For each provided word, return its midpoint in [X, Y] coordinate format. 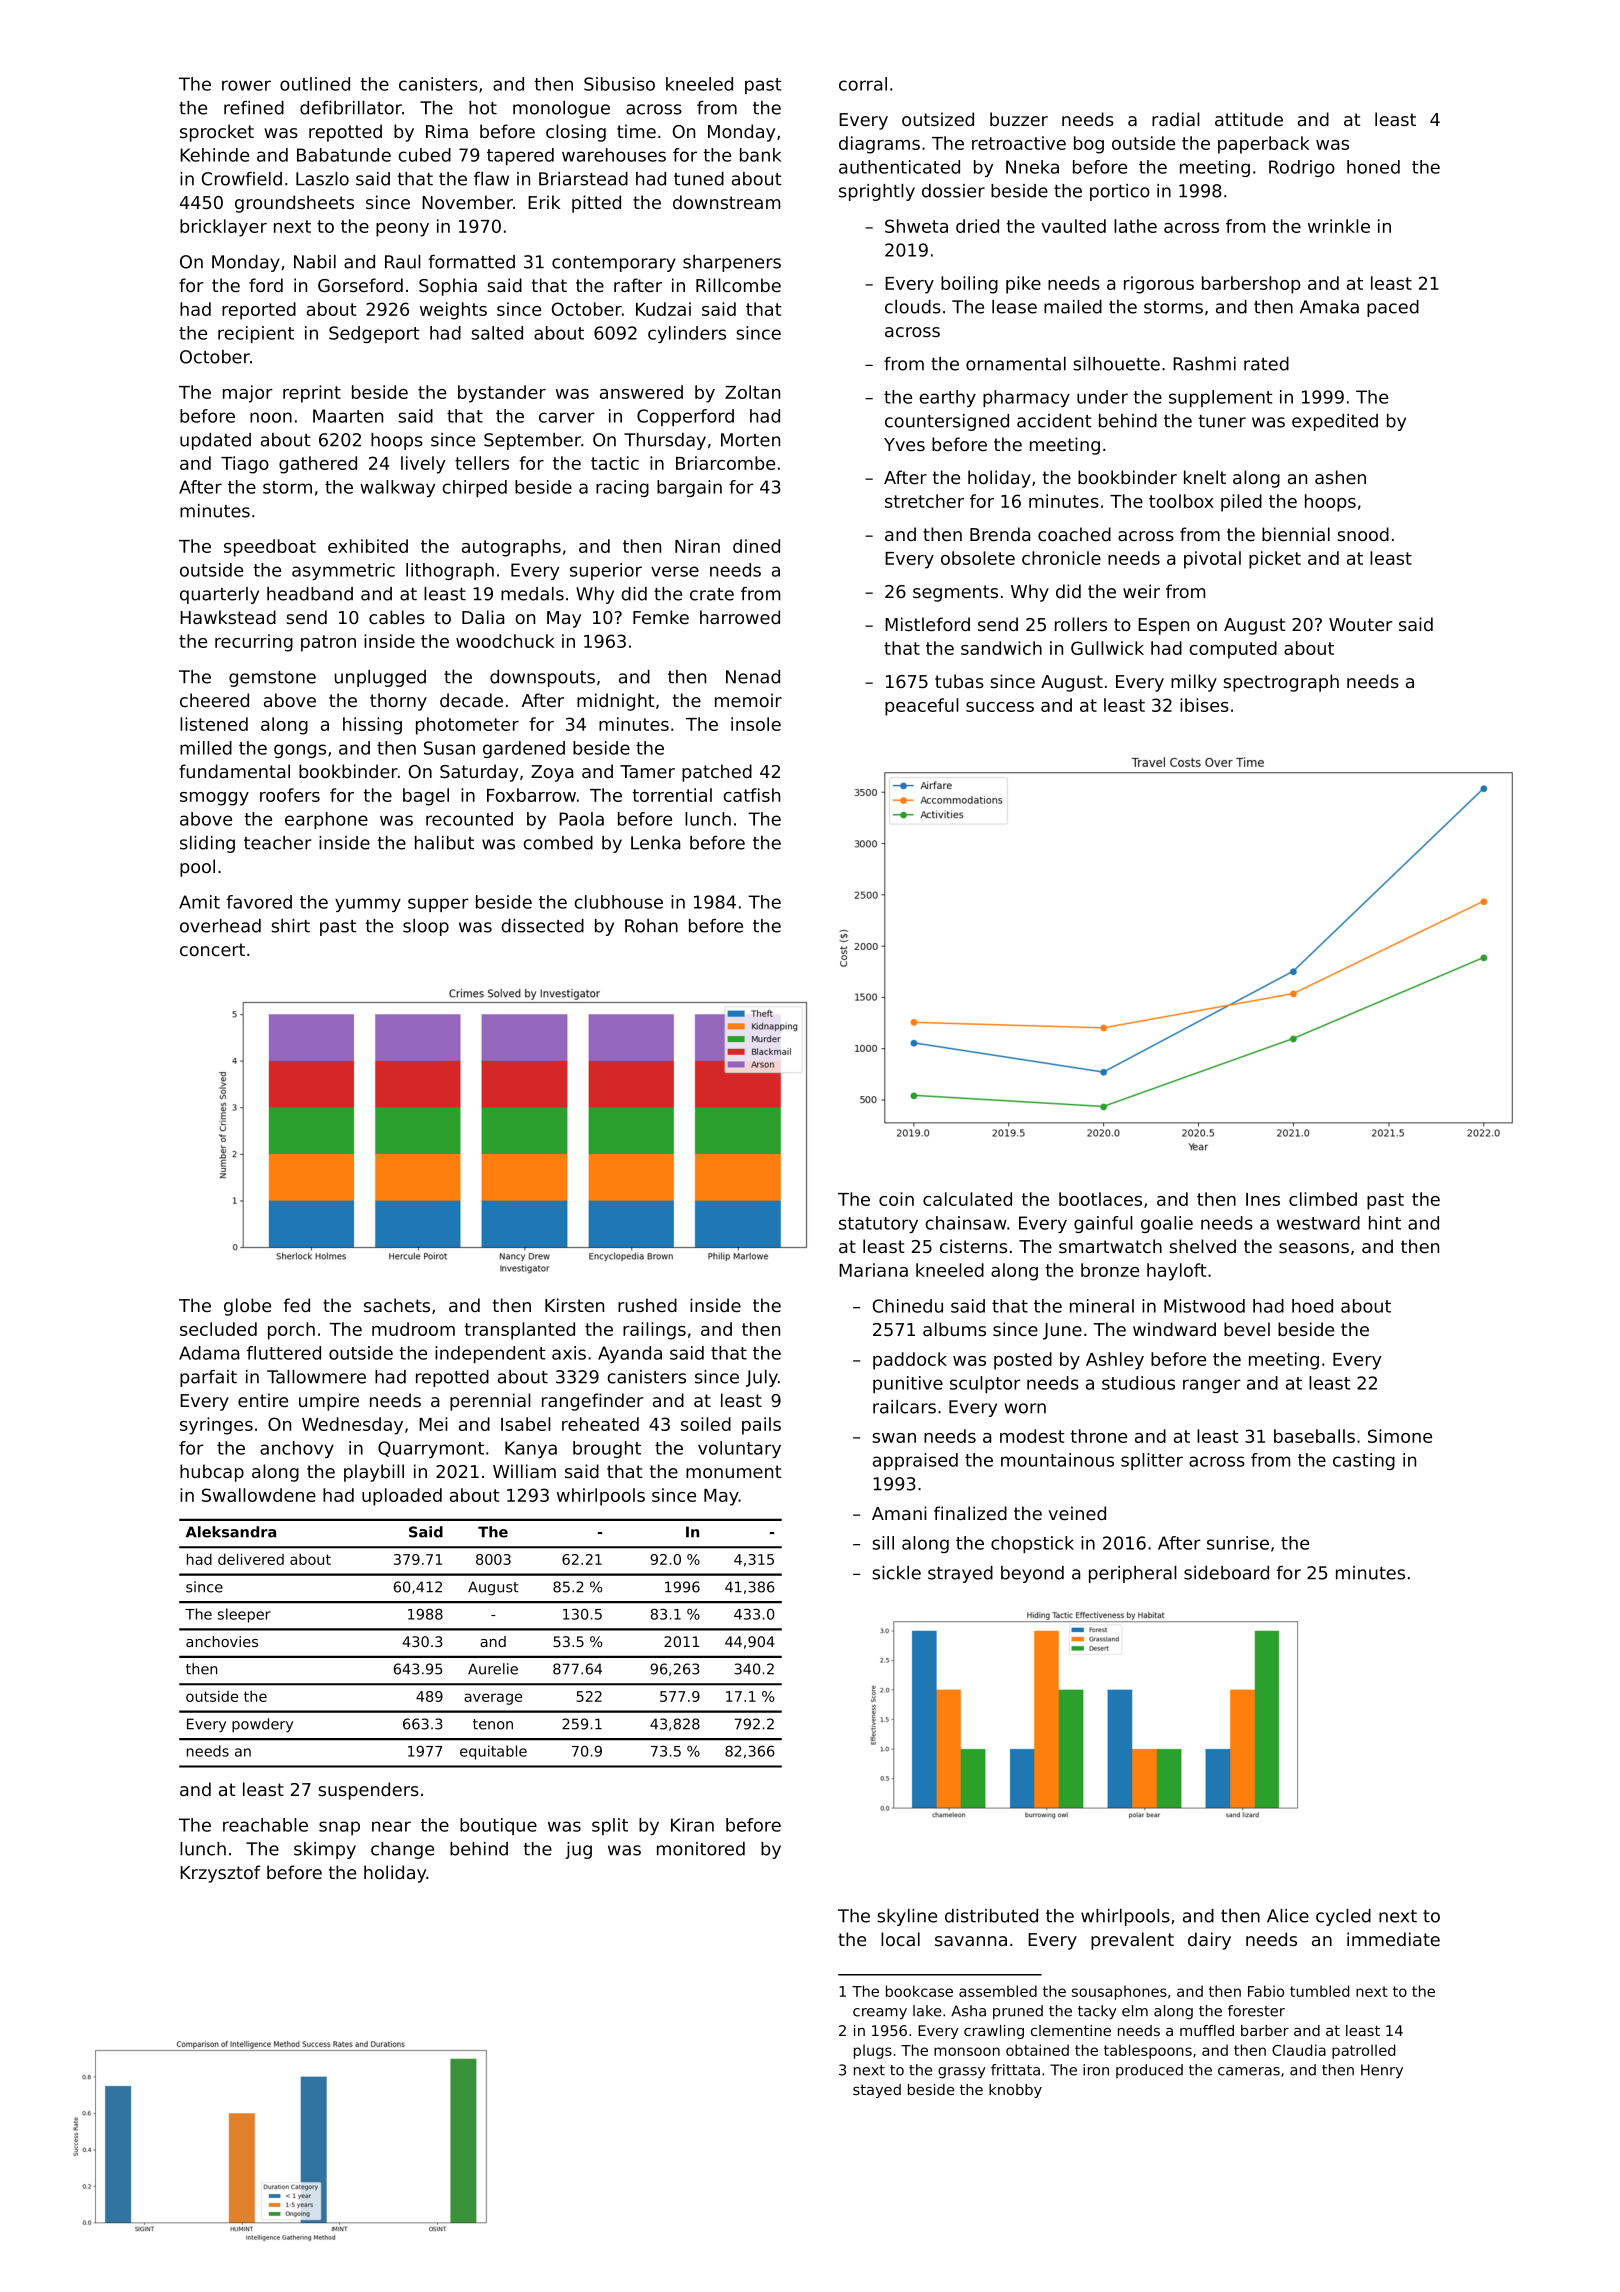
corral [863, 84]
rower [246, 85]
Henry [1382, 2071]
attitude [1249, 119]
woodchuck [505, 641]
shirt [290, 926]
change [402, 1850]
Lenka [655, 843]
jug [578, 1850]
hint [1385, 1223]
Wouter [1360, 624]
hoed [1312, 1306]
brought [607, 1449]
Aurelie [493, 1669]
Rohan [651, 926]
